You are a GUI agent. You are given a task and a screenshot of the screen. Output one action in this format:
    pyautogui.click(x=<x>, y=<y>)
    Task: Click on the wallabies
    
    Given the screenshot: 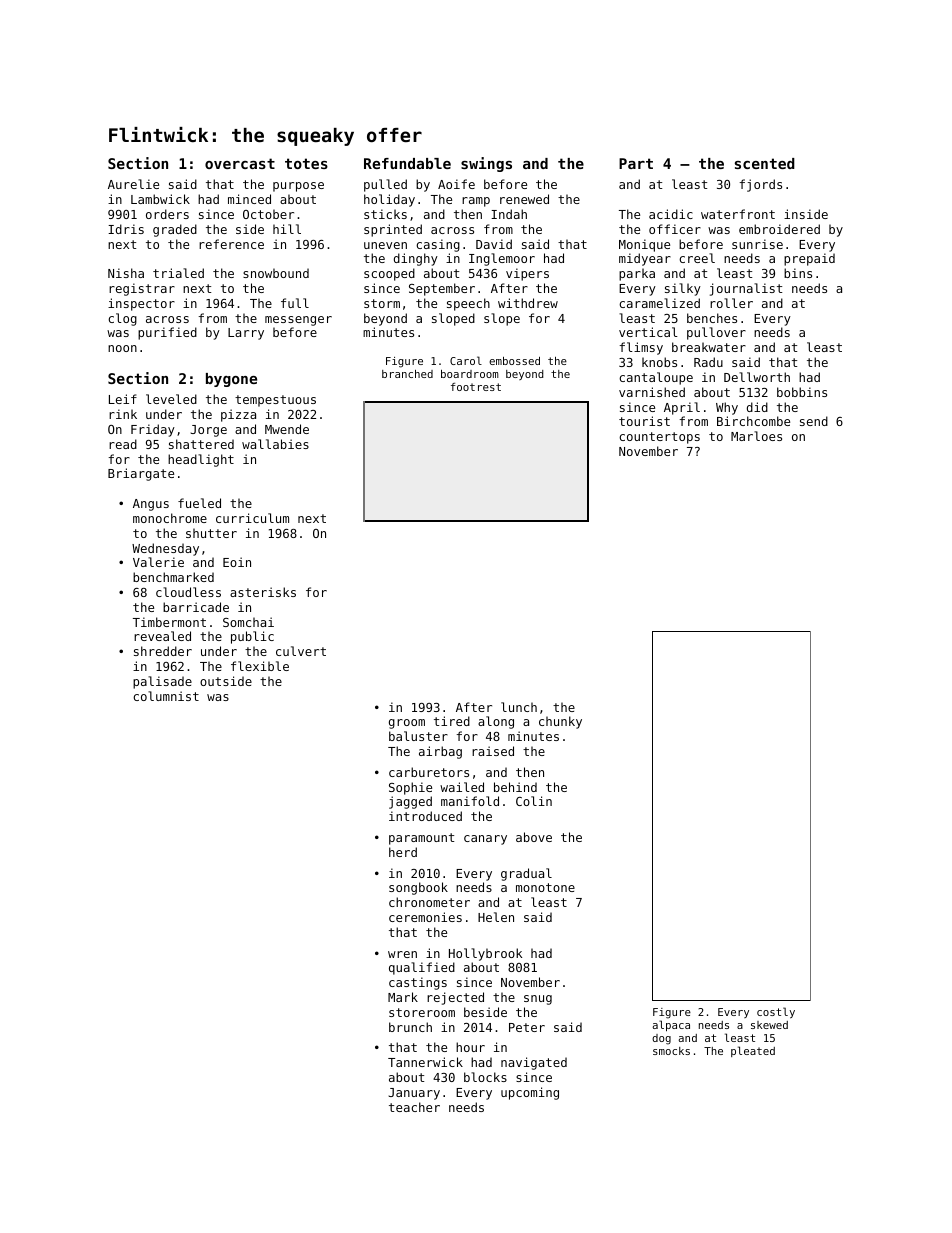 What is the action you would take?
    pyautogui.click(x=275, y=444)
